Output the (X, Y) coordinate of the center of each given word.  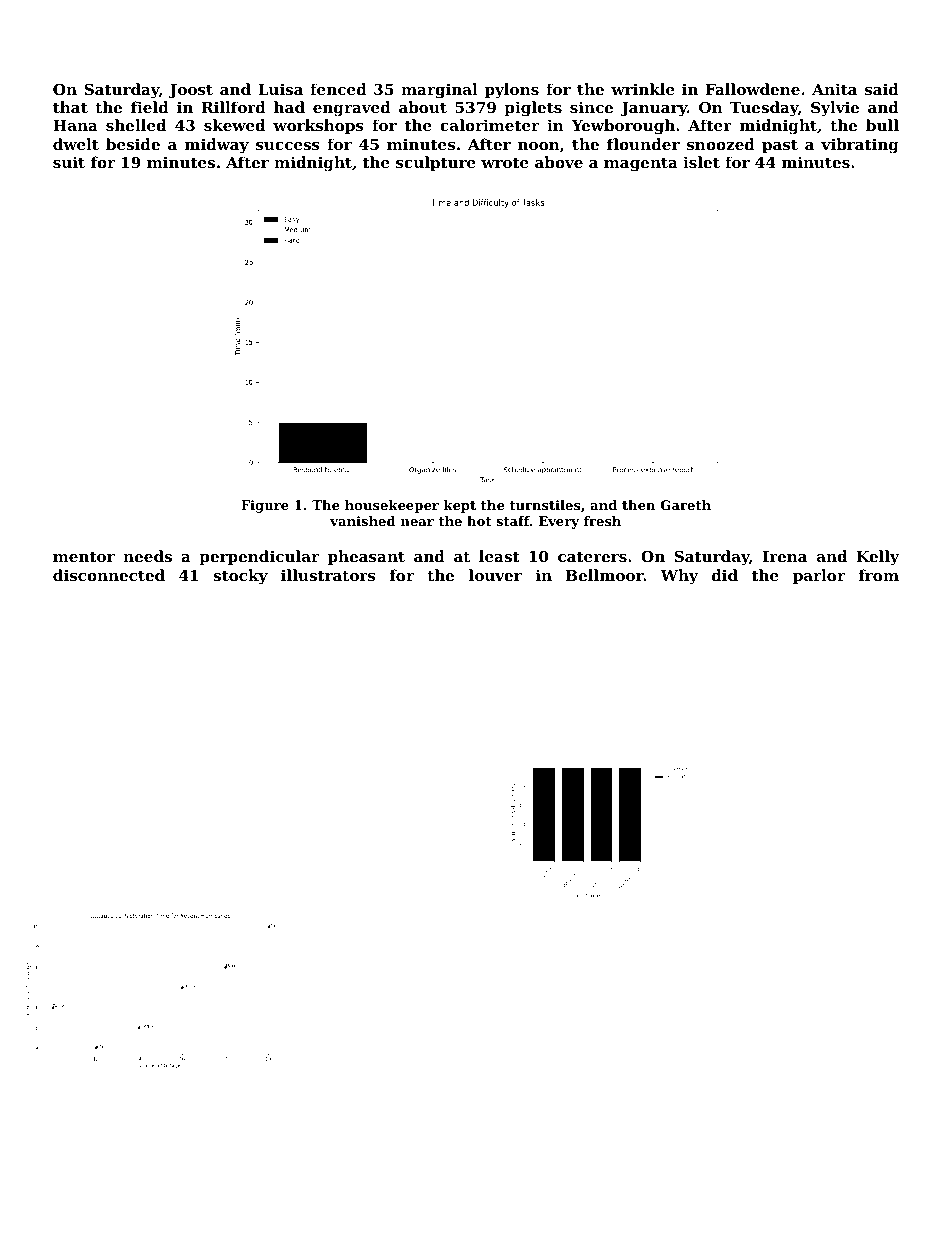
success (288, 146)
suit (69, 162)
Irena (785, 556)
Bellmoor (605, 575)
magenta (641, 164)
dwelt (76, 144)
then (638, 505)
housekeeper (392, 506)
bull (882, 125)
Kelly (877, 558)
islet (701, 162)
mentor (84, 556)
